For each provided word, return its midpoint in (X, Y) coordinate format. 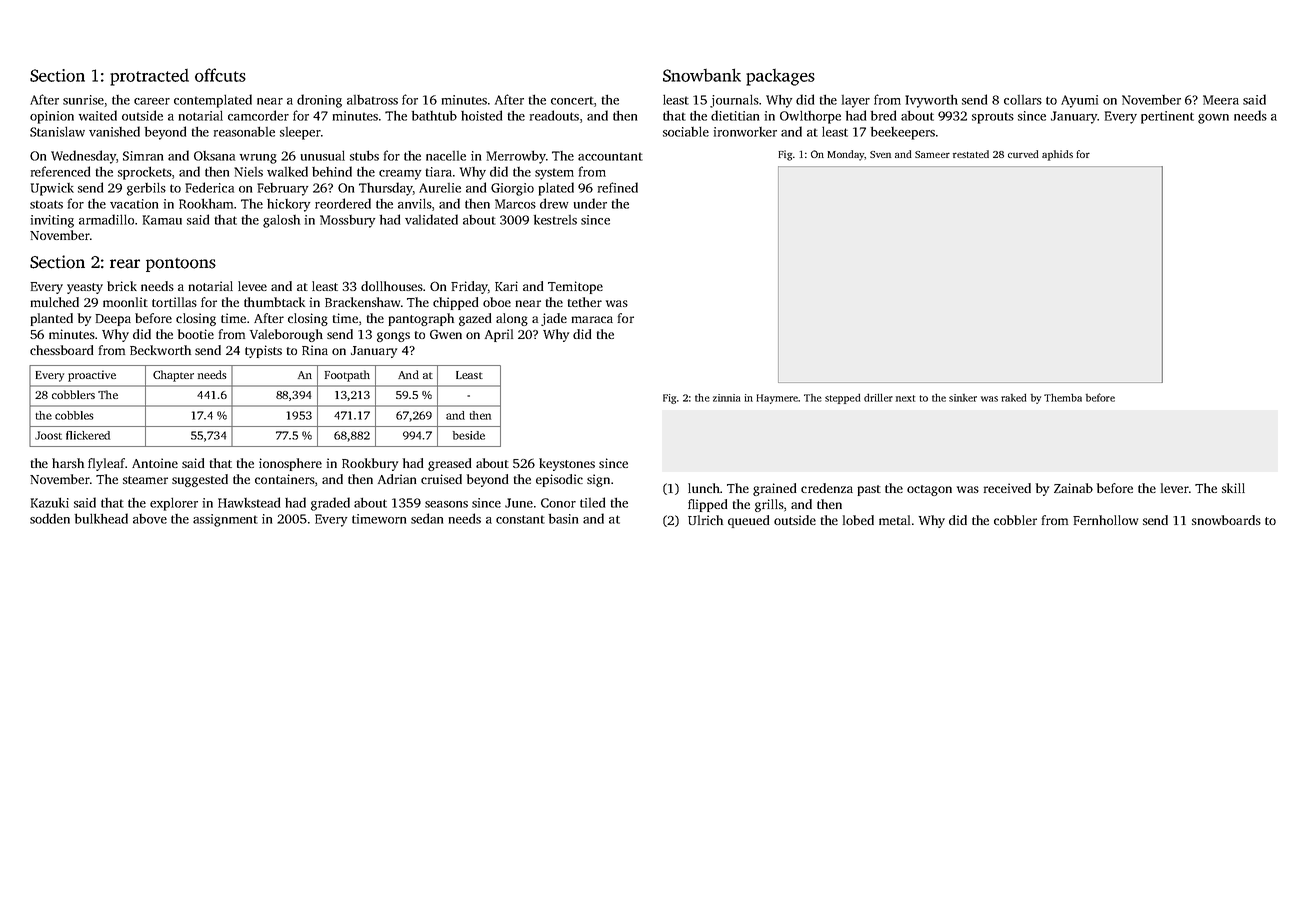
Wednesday (83, 157)
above (150, 519)
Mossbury (347, 221)
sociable (686, 131)
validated (431, 219)
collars (1023, 100)
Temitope (575, 287)
